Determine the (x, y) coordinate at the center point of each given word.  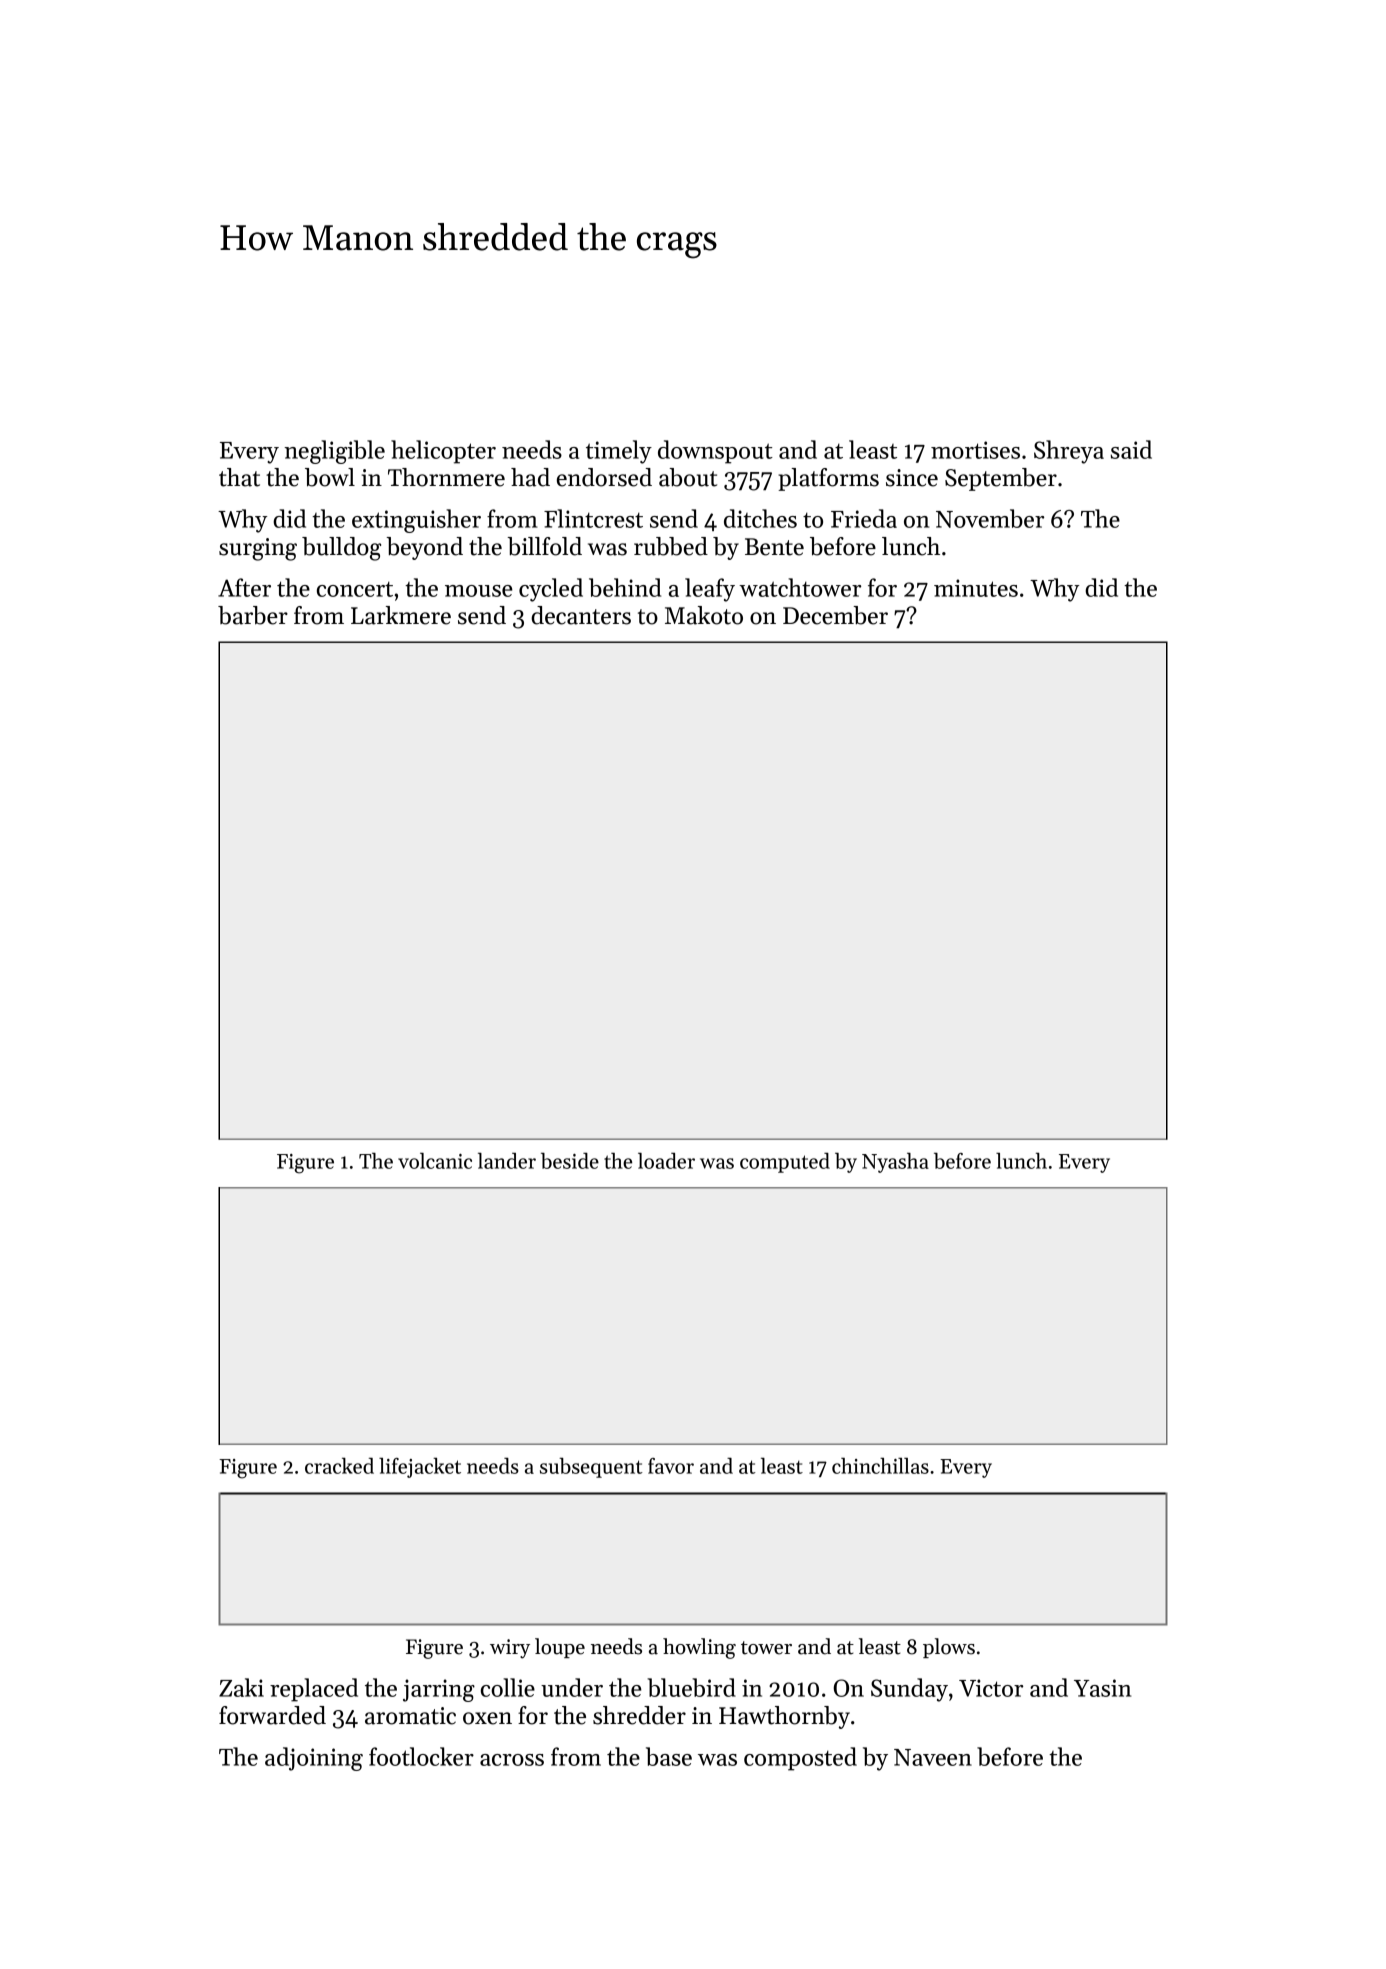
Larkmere (401, 615)
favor (671, 1466)
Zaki (241, 1687)
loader (666, 1161)
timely (619, 452)
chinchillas (880, 1466)
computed (785, 1163)
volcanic (435, 1161)
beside (570, 1161)
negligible (334, 452)
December (835, 615)
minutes (976, 588)
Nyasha (895, 1163)
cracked (339, 1466)
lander (507, 1161)
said (1131, 449)
